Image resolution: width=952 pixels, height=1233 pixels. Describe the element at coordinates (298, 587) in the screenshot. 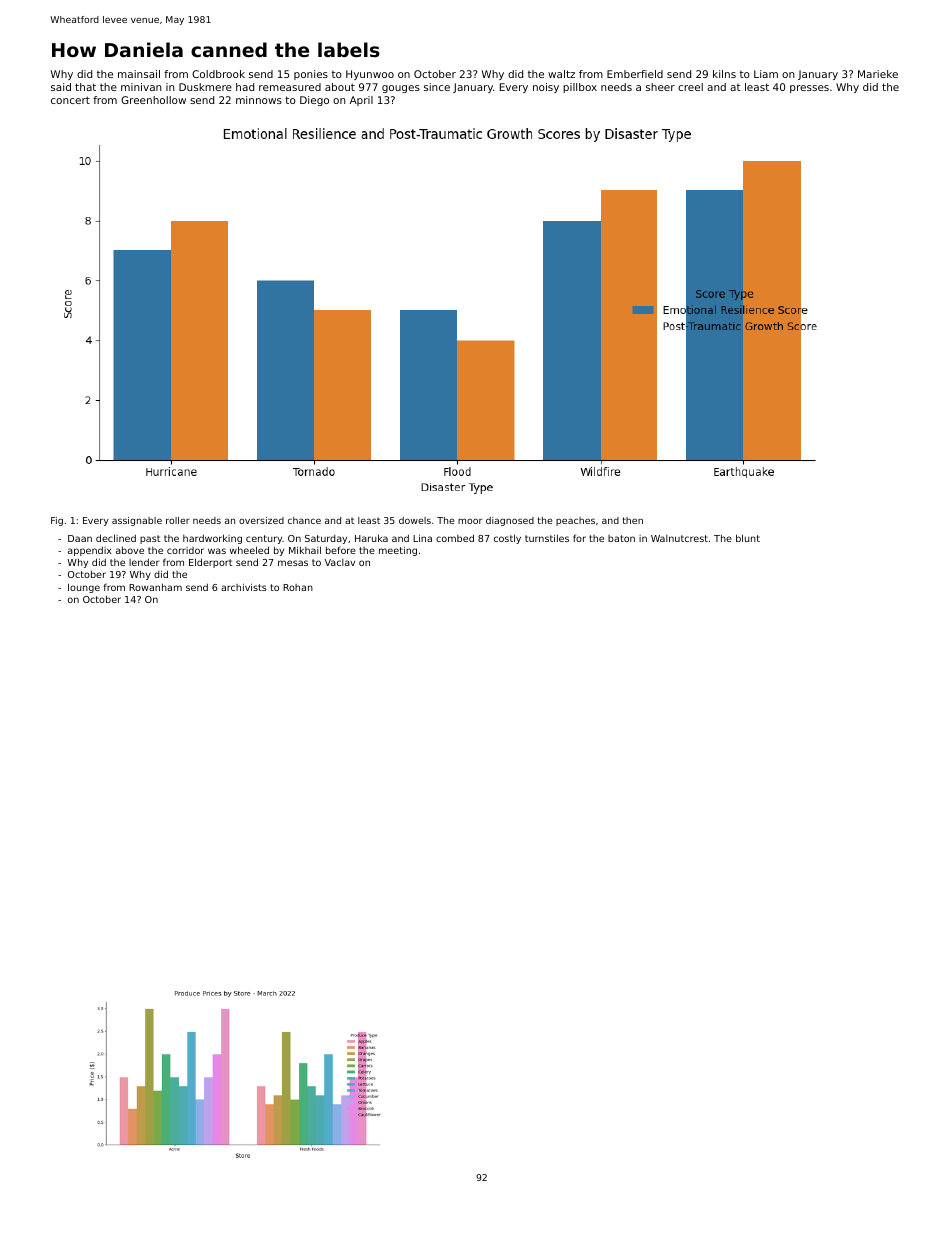

I see `Rohan` at that location.
